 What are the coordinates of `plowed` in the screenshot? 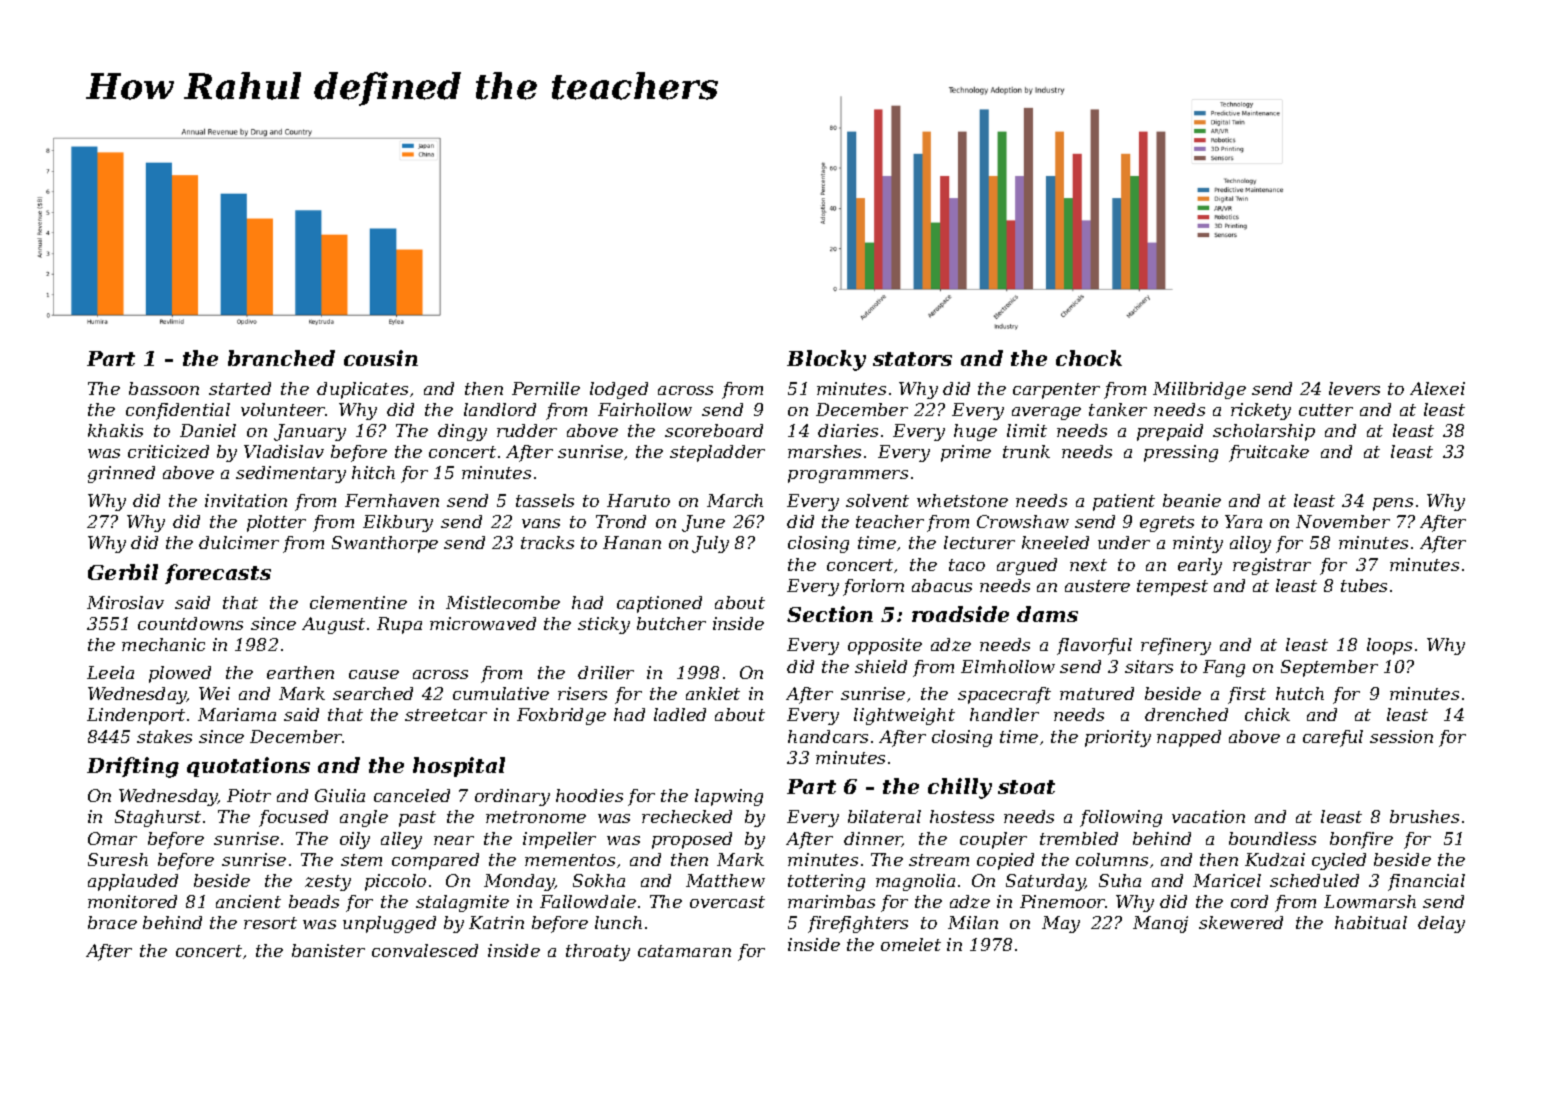 It's located at (180, 674).
